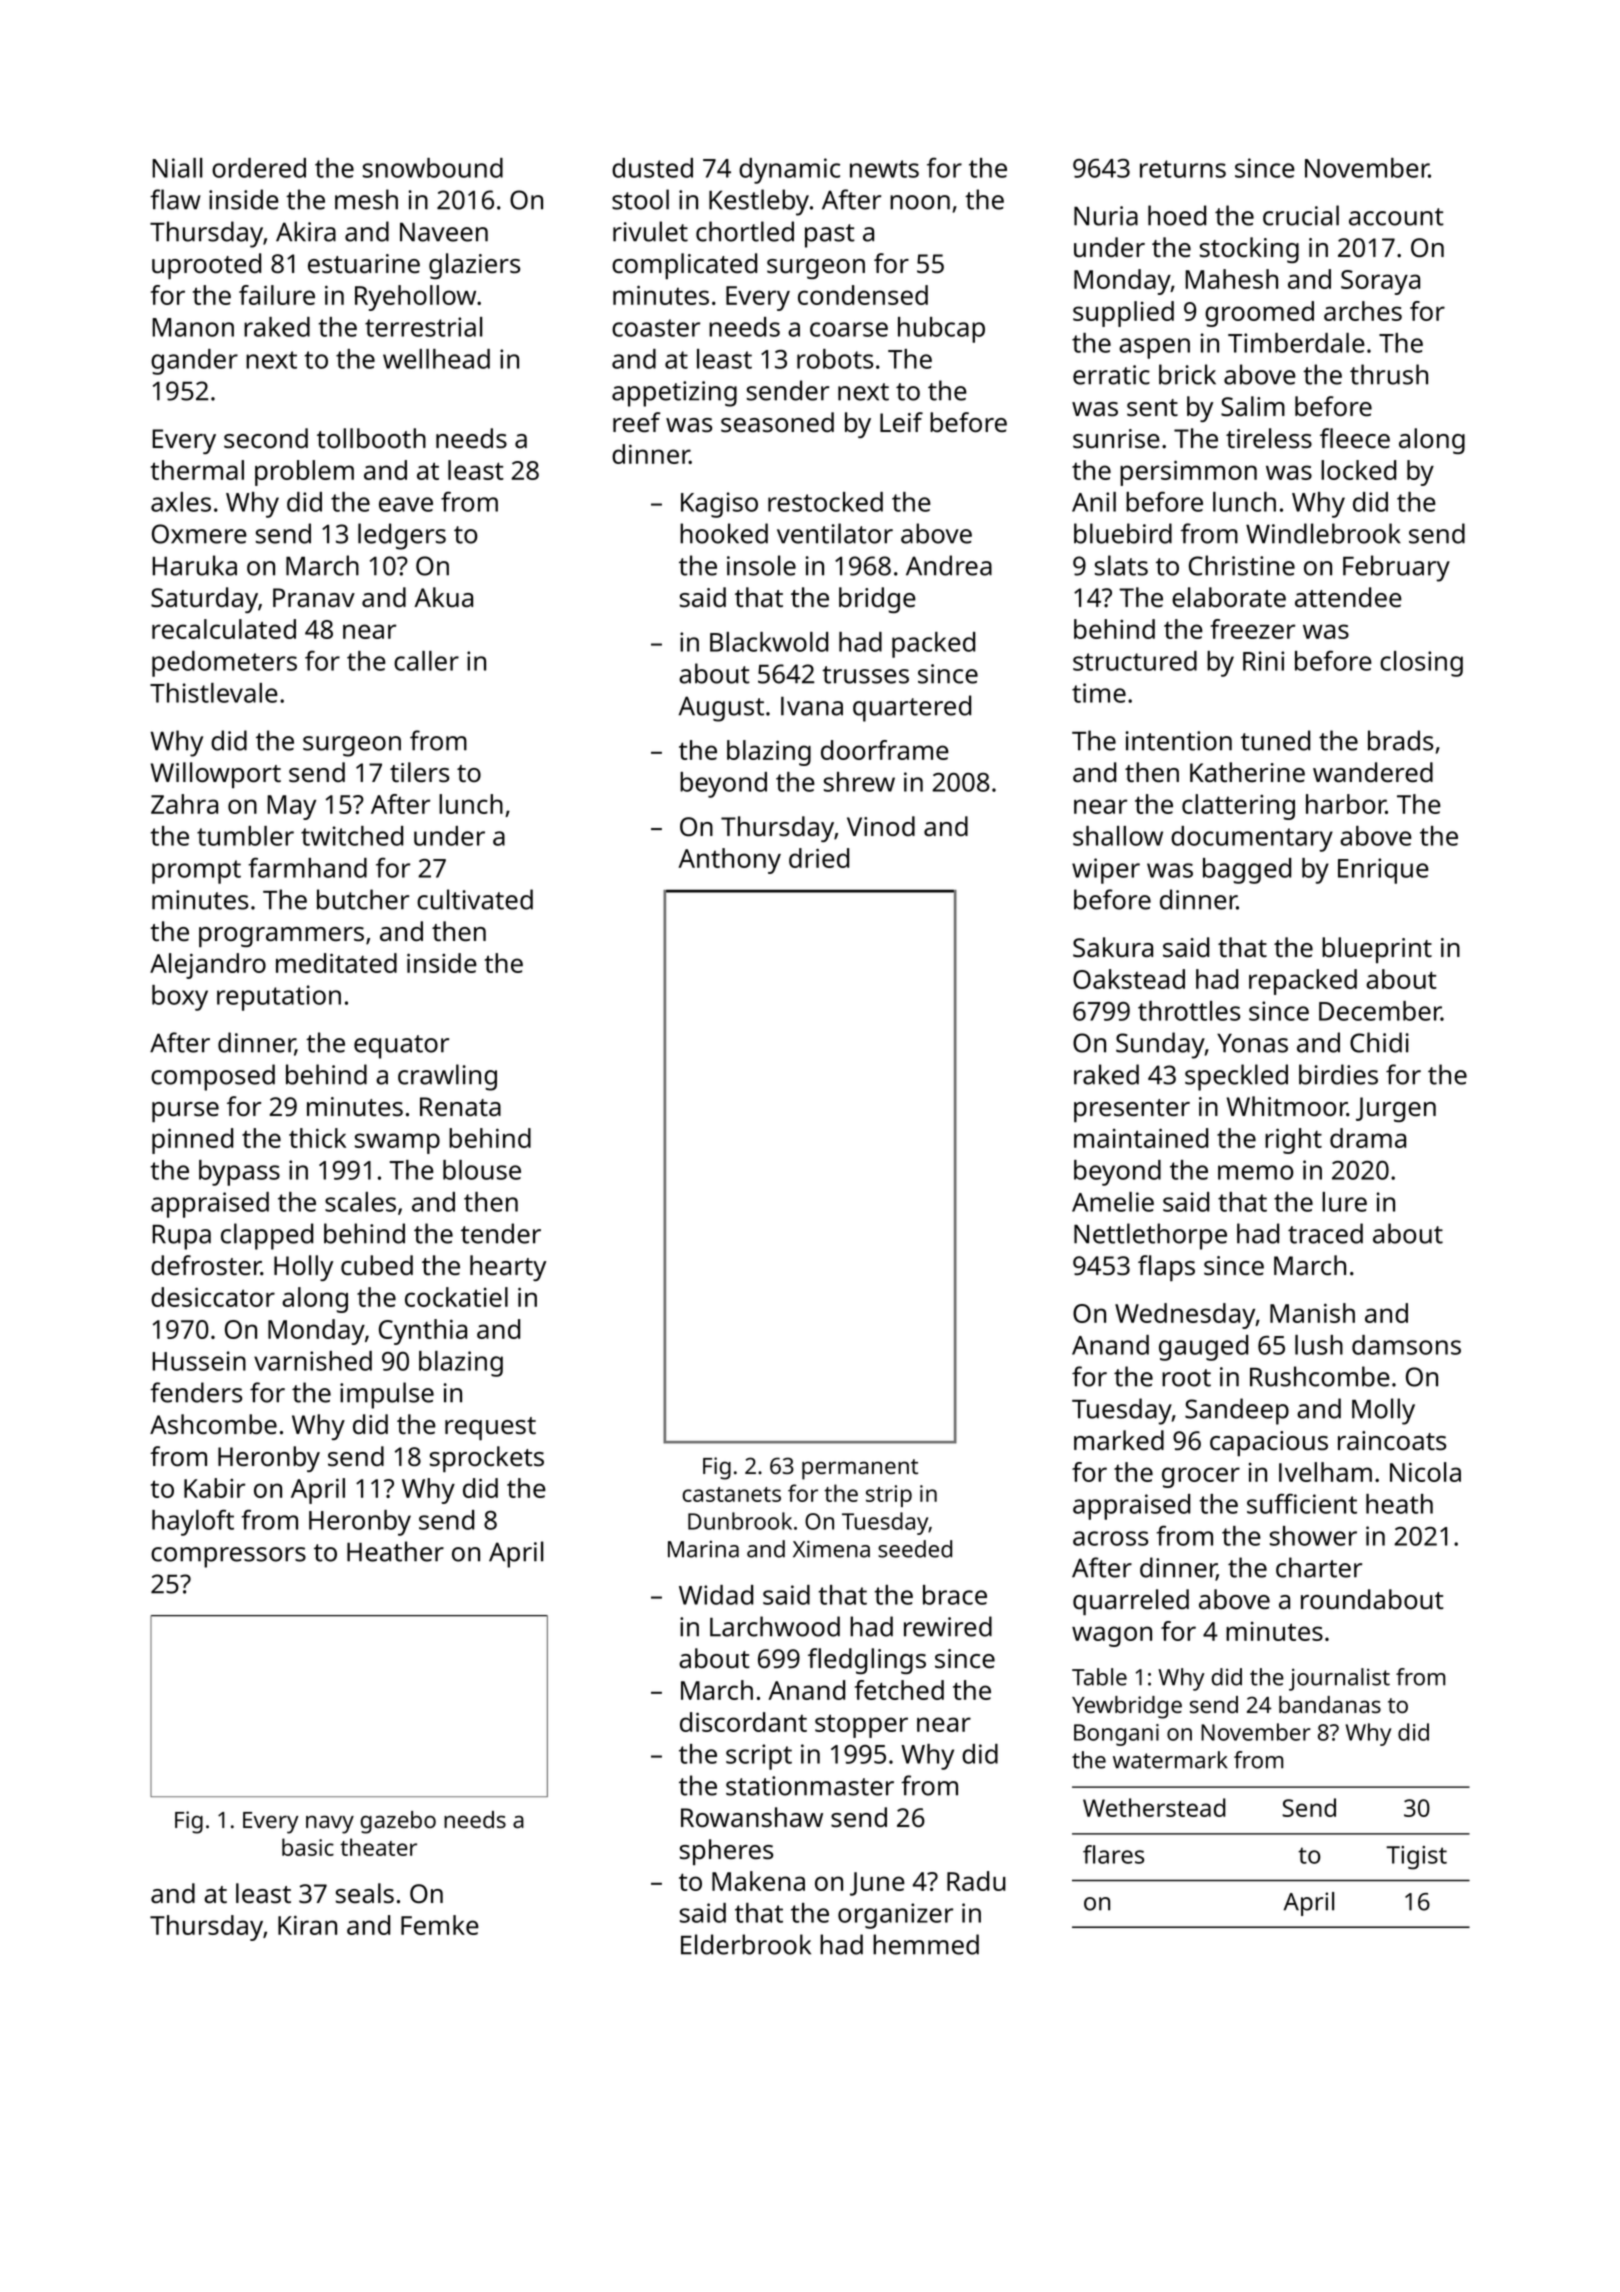 This document has width=1620, height=2292. I want to click on Vinod, so click(881, 826).
